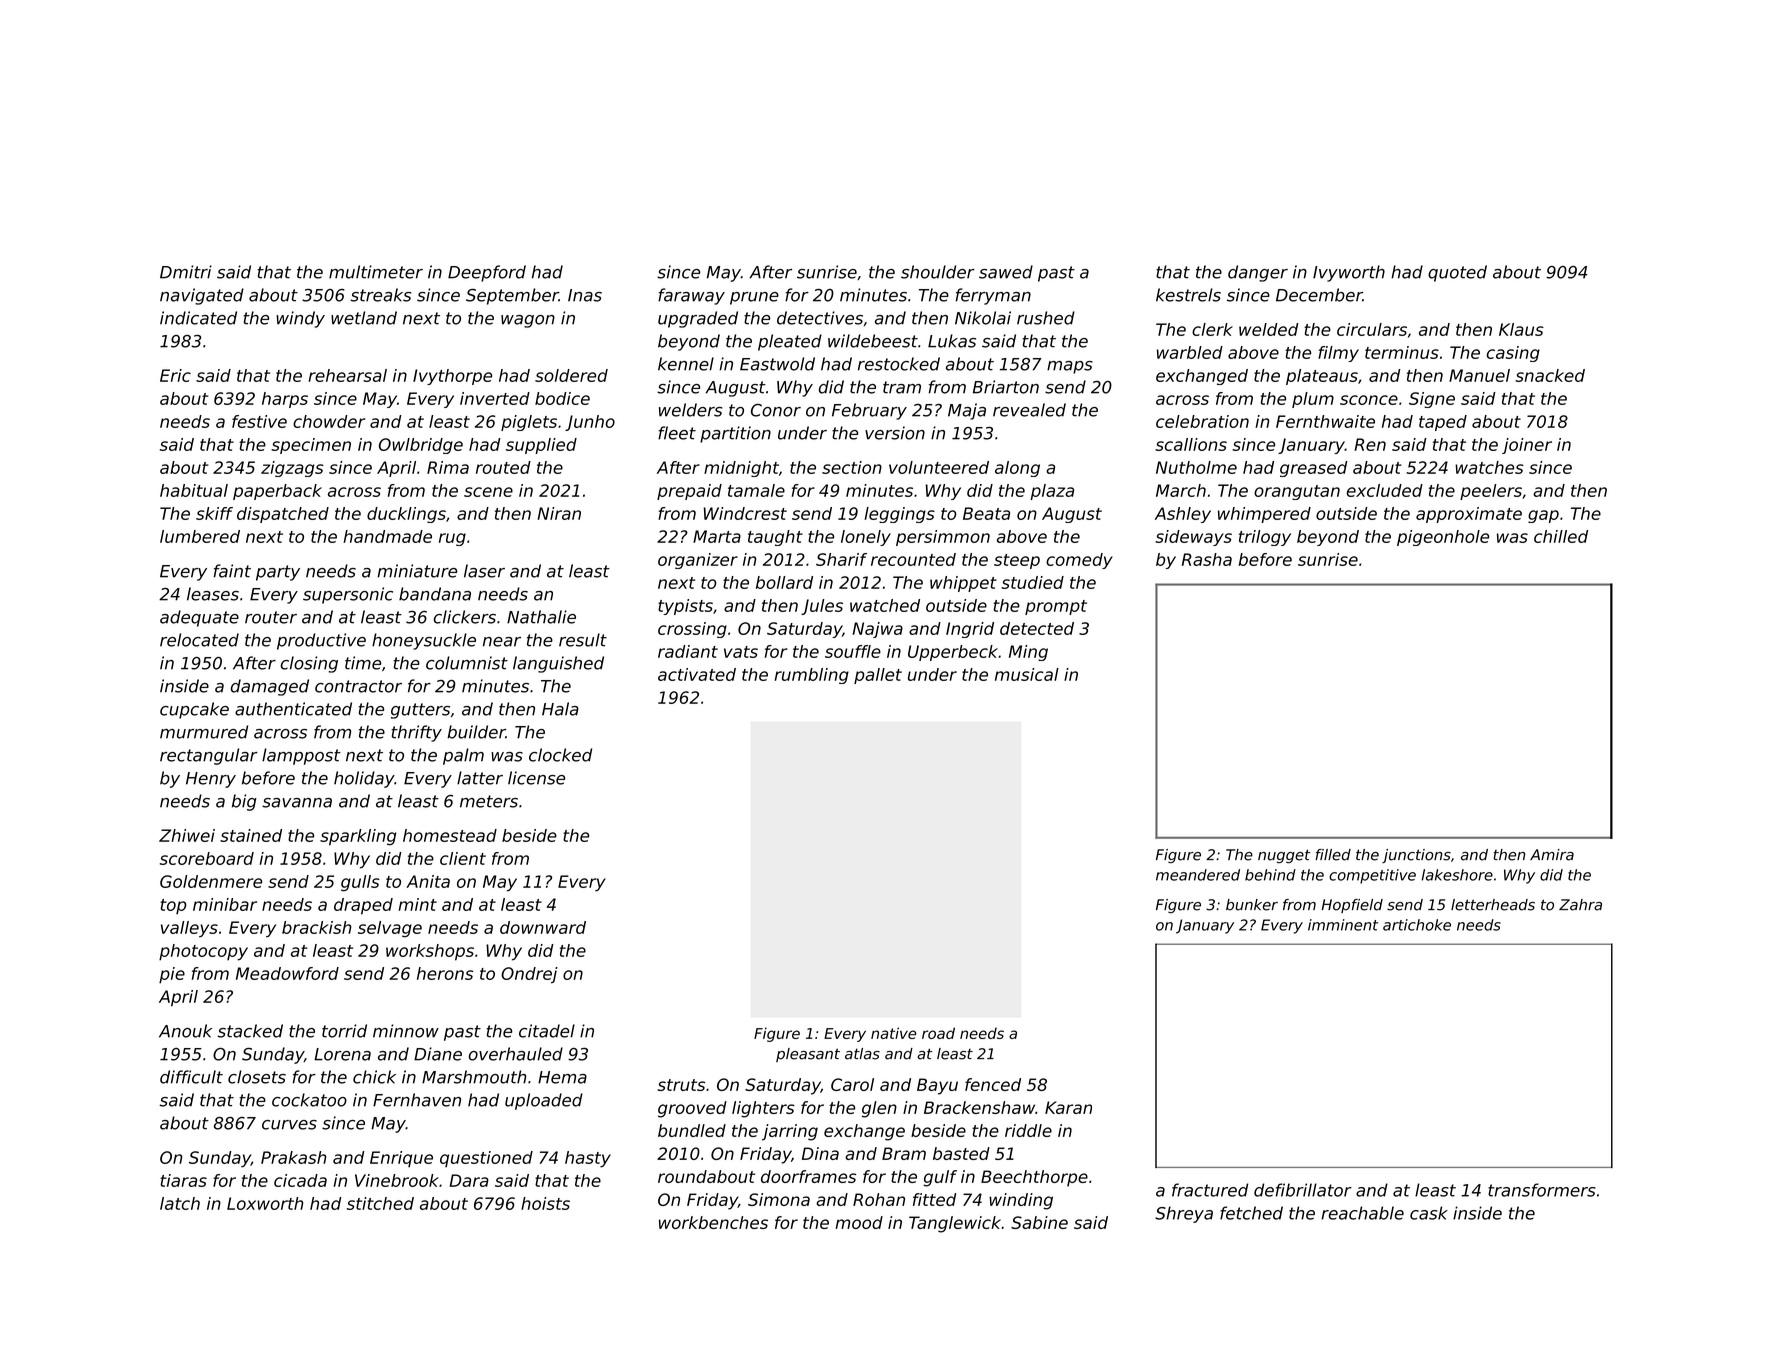 This document has width=1772, height=1370. I want to click on quoted, so click(1457, 273).
